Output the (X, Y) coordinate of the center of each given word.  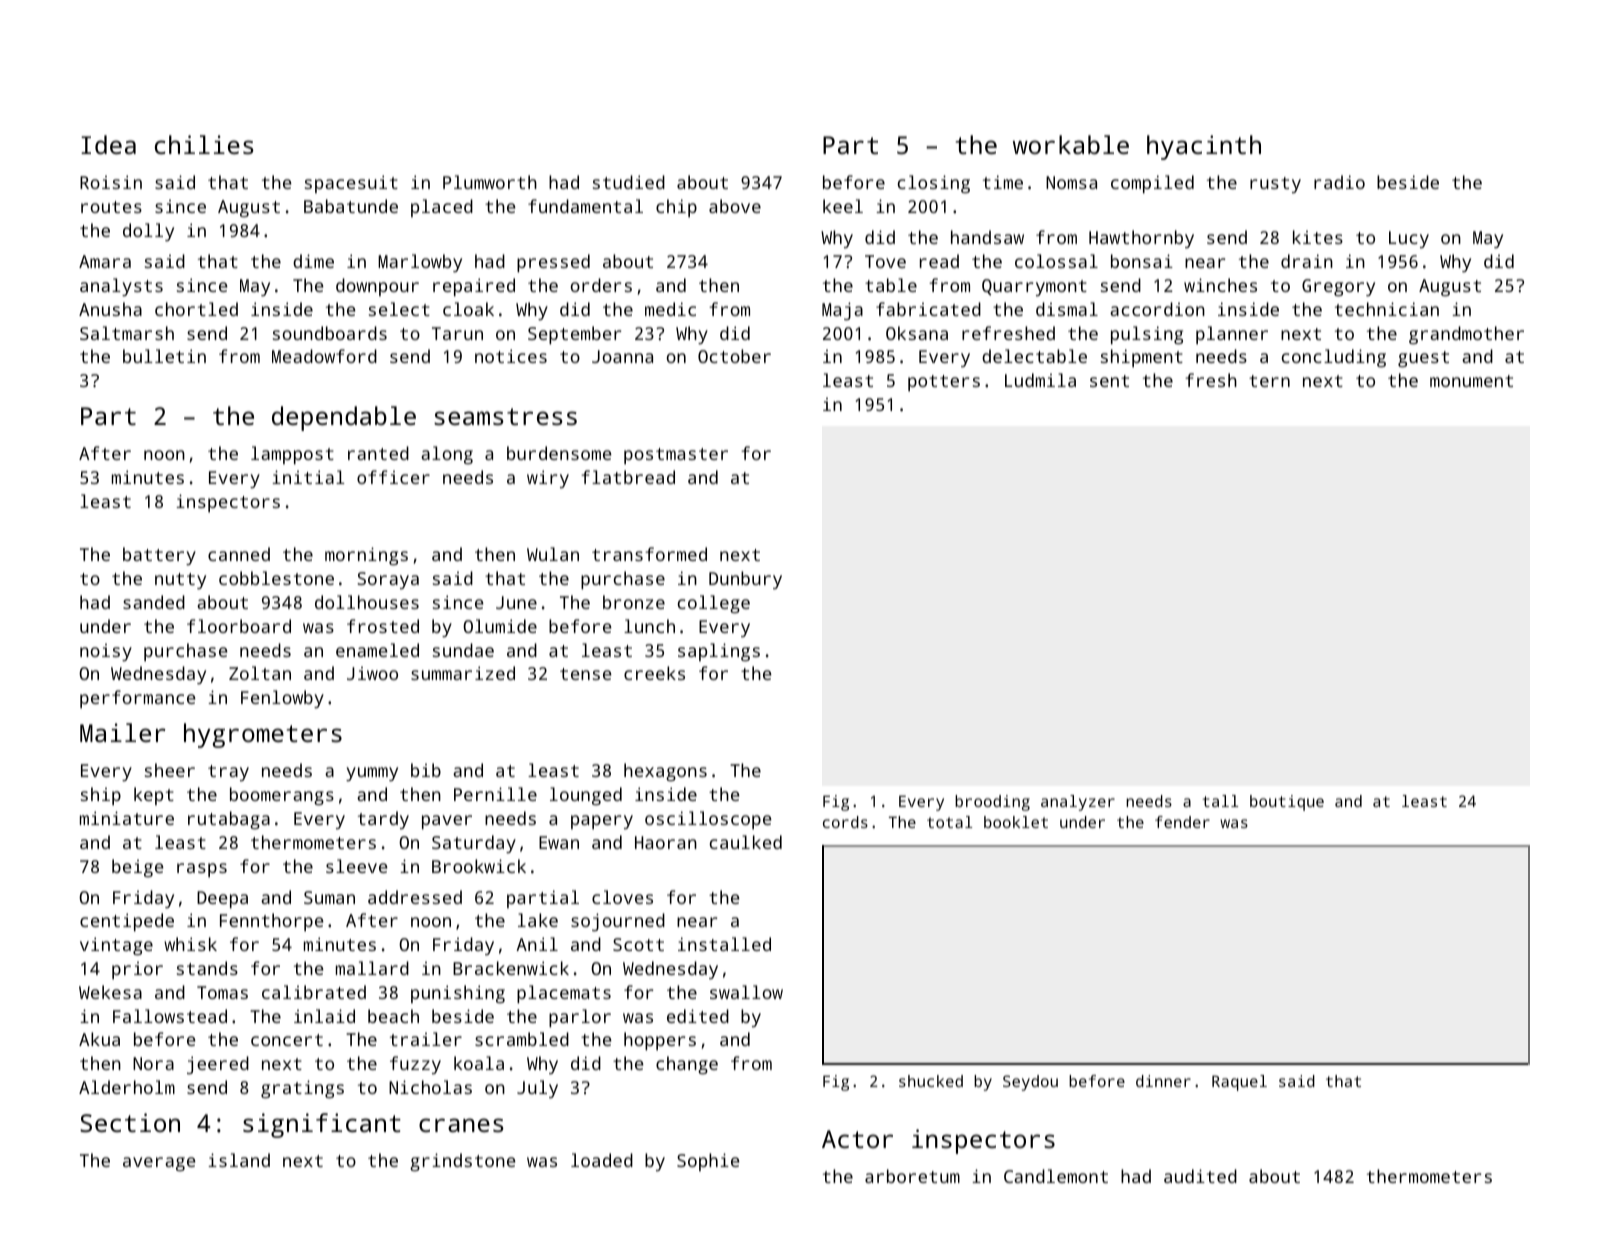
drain (1307, 261)
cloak (468, 309)
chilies (204, 144)
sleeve (357, 866)
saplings (719, 652)
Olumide (500, 626)
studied (629, 182)
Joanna (622, 356)
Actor (857, 1139)
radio (1339, 182)
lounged (586, 796)
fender (1182, 822)
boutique (1287, 803)
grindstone (463, 1162)
